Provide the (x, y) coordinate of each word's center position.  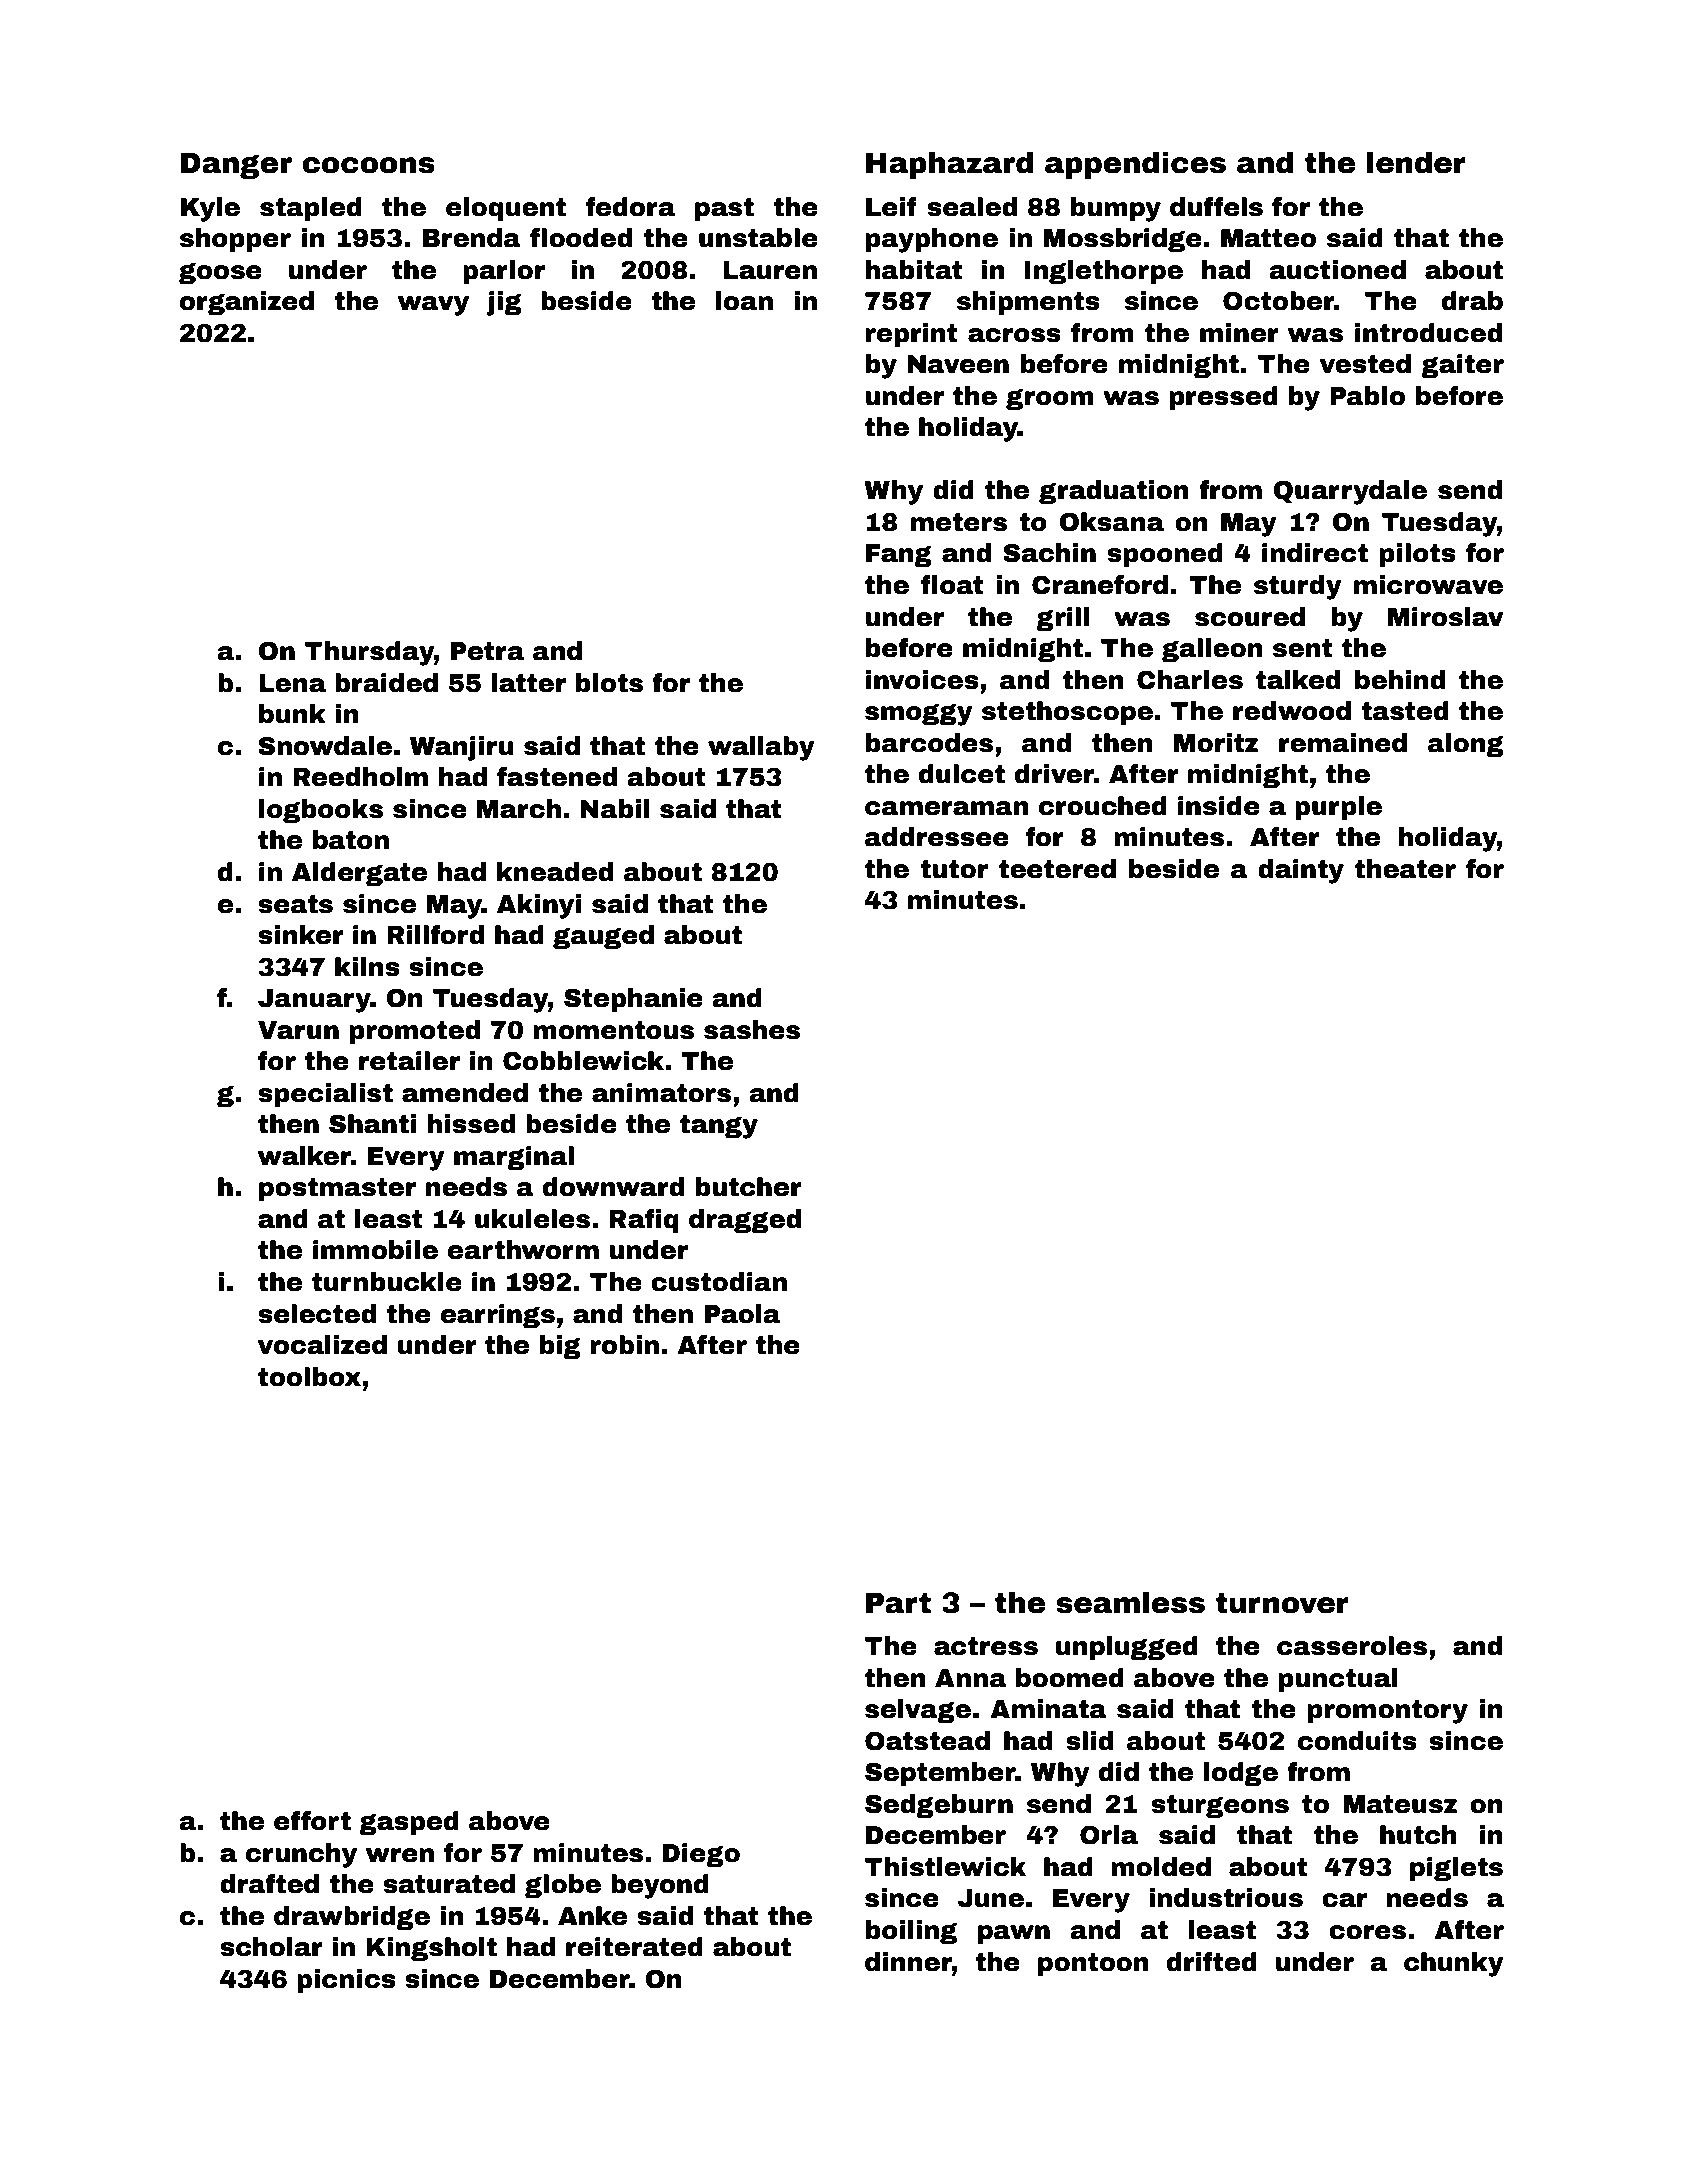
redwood (1292, 711)
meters (959, 522)
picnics (346, 1981)
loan (744, 301)
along (1466, 745)
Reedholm (360, 777)
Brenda (472, 238)
